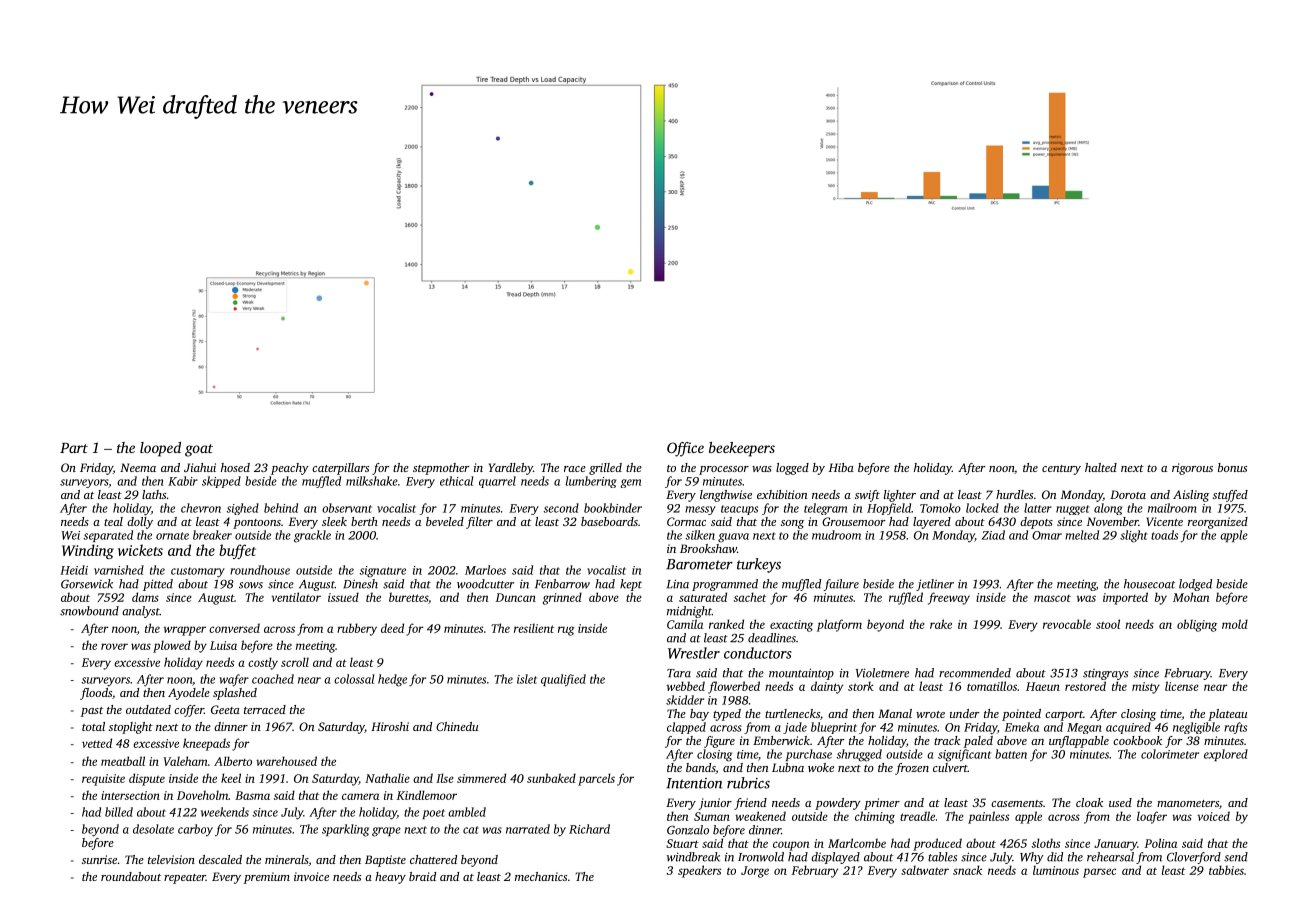 This screenshot has height=924, width=1308. Describe the element at coordinates (1061, 470) in the screenshot. I see `century` at that location.
